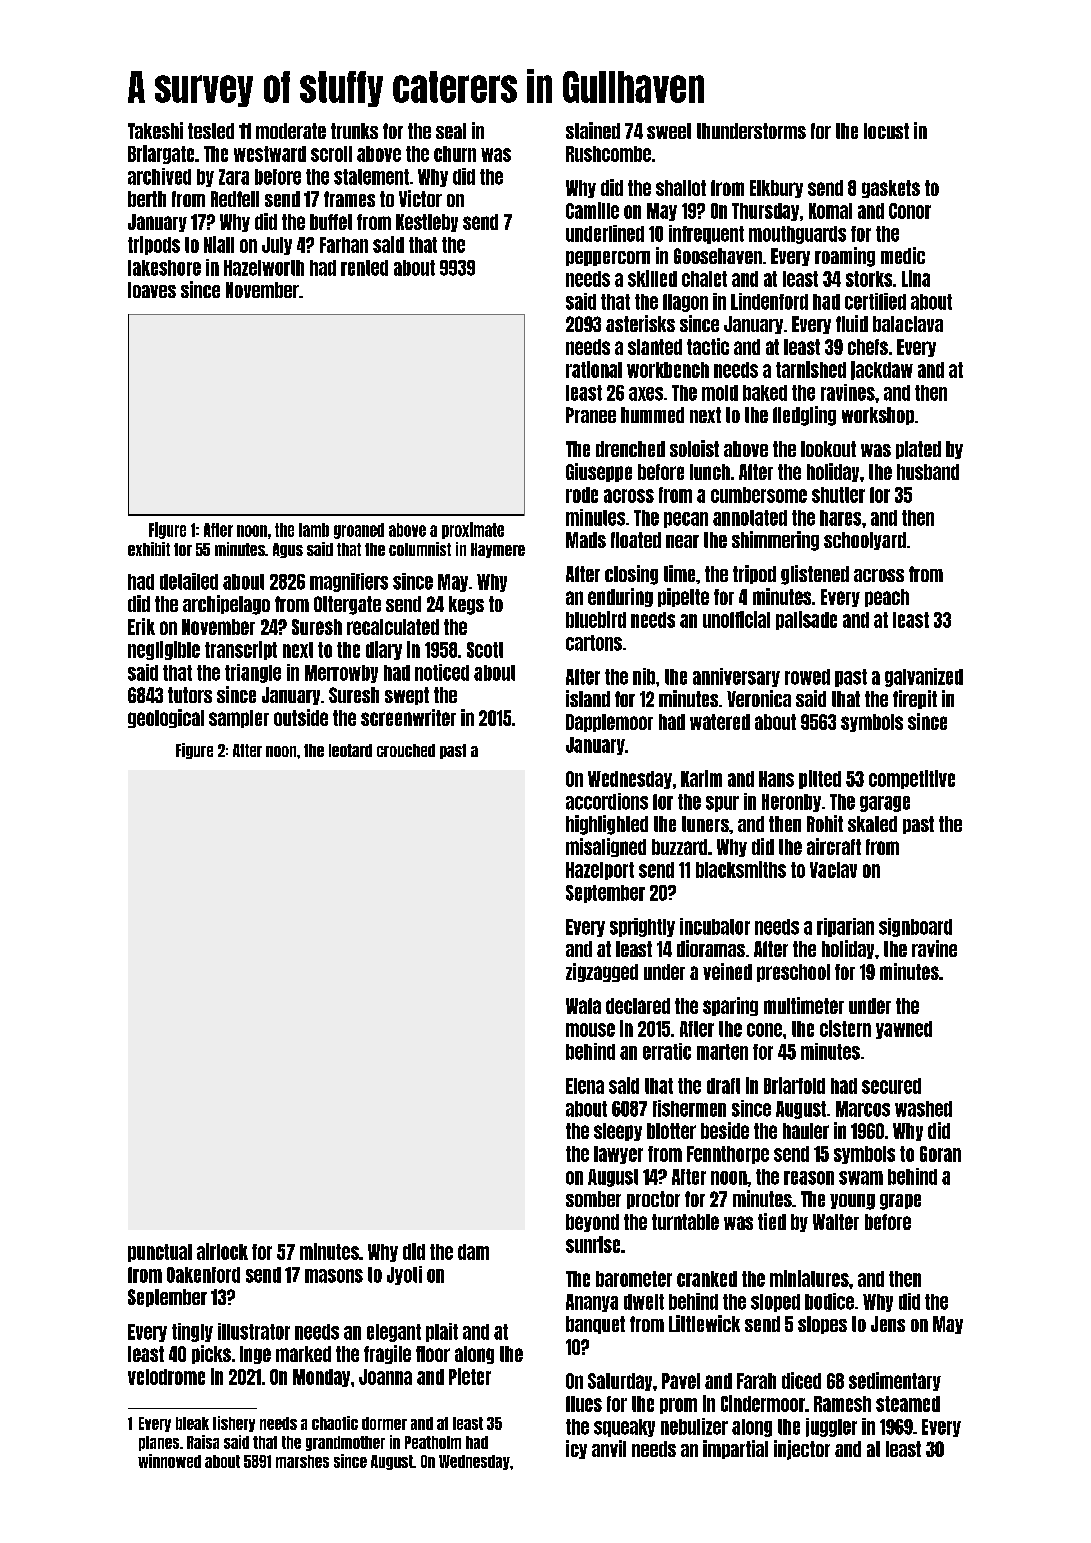 The image size is (1091, 1543). What do you see at coordinates (900, 1202) in the document?
I see `grape` at bounding box center [900, 1202].
